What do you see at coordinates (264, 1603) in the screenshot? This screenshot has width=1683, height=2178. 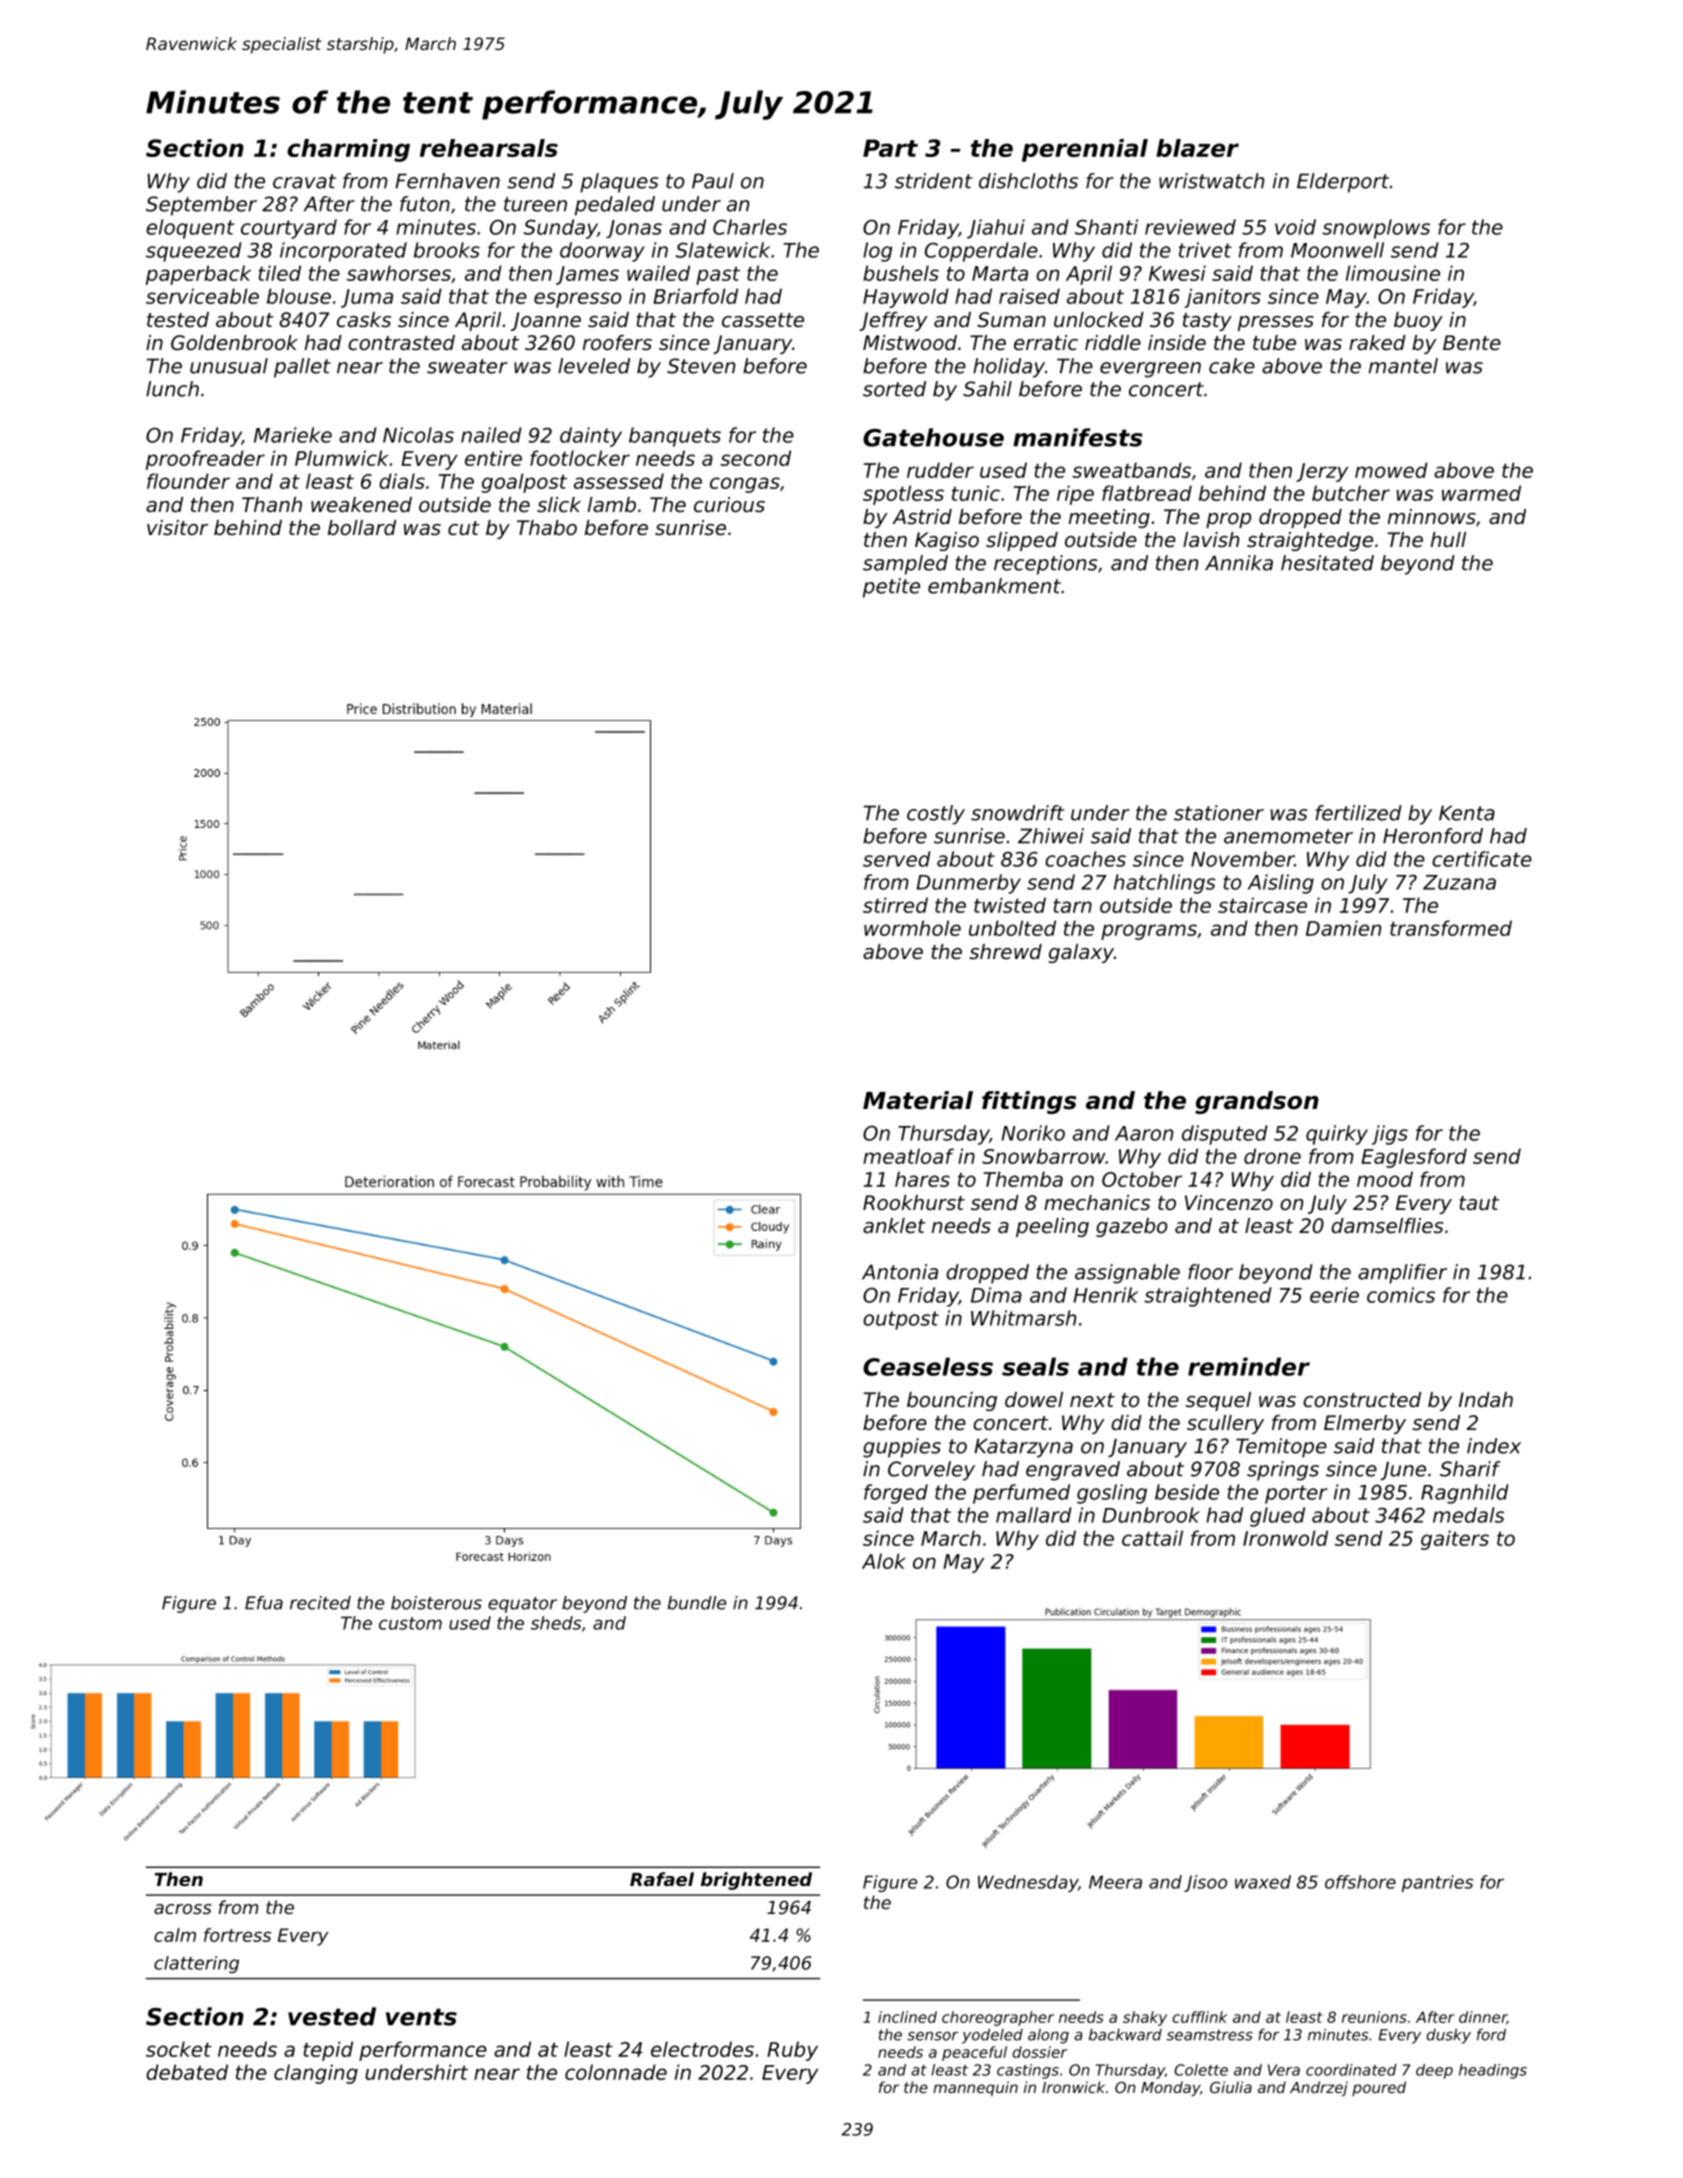 I see `Efua` at bounding box center [264, 1603].
